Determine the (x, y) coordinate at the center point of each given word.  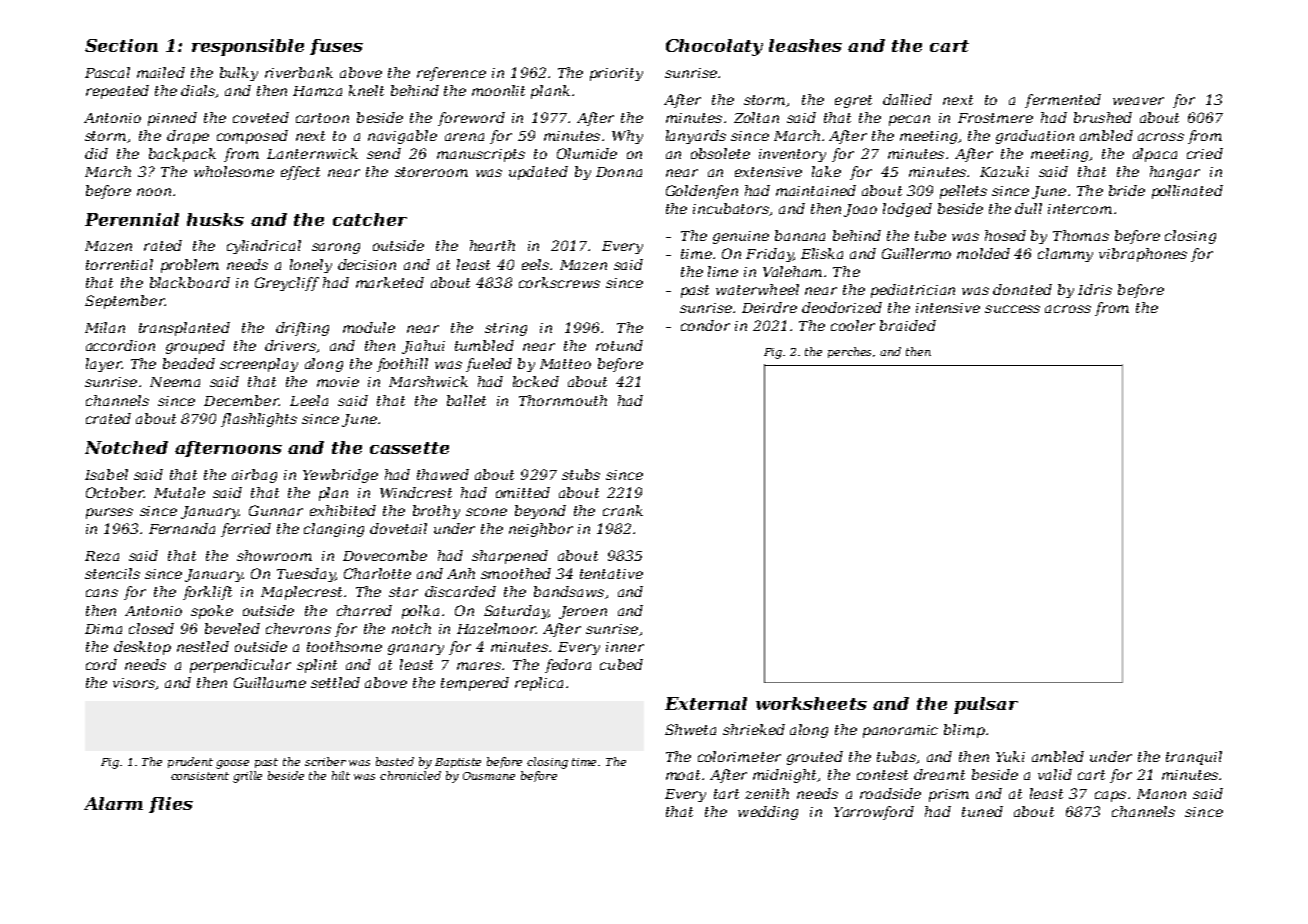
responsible (248, 47)
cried (1205, 153)
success (1012, 309)
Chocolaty (714, 47)
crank (623, 510)
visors (134, 683)
